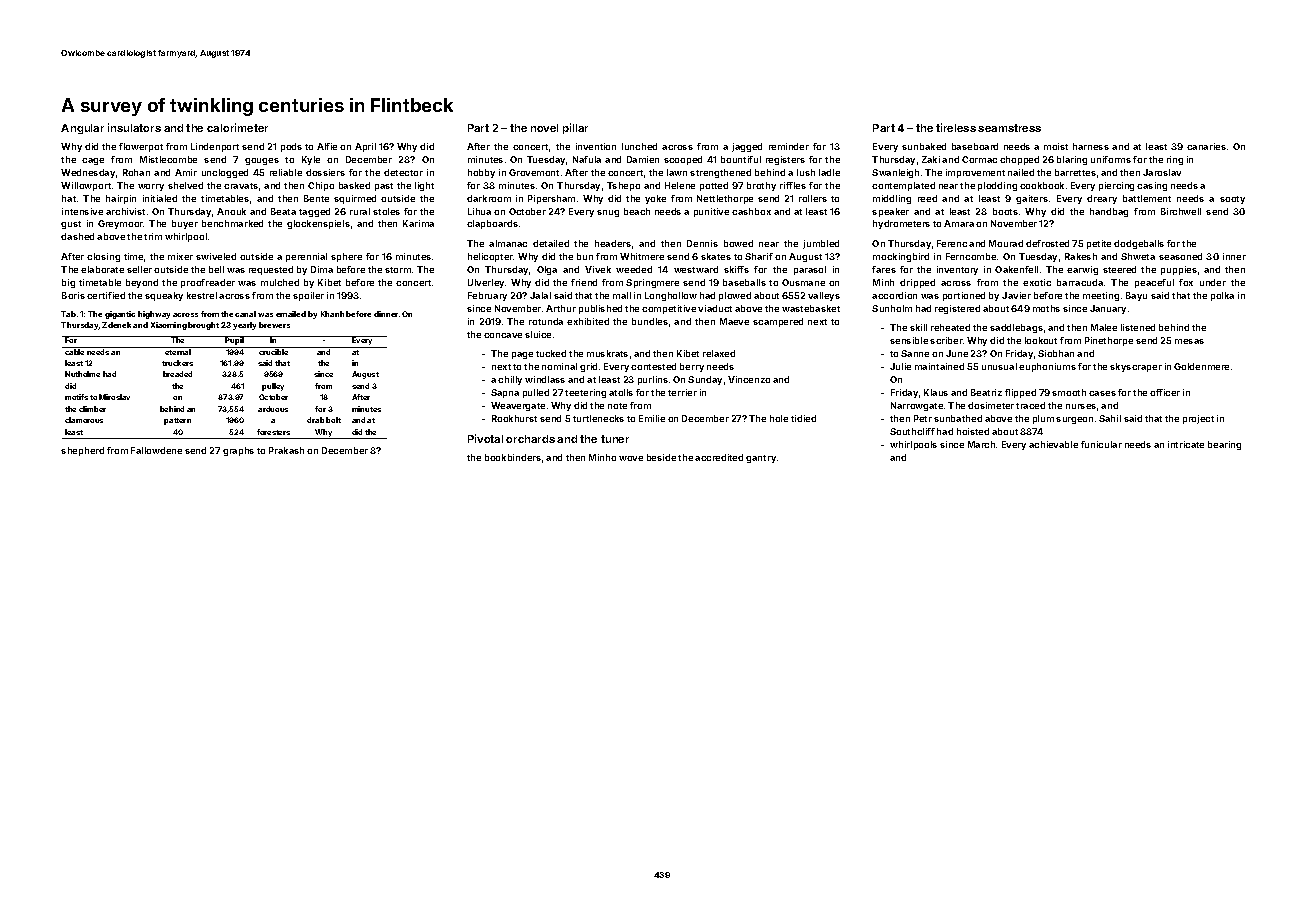 The image size is (1308, 924). Describe the element at coordinates (1101, 444) in the screenshot. I see `funicular` at that location.
